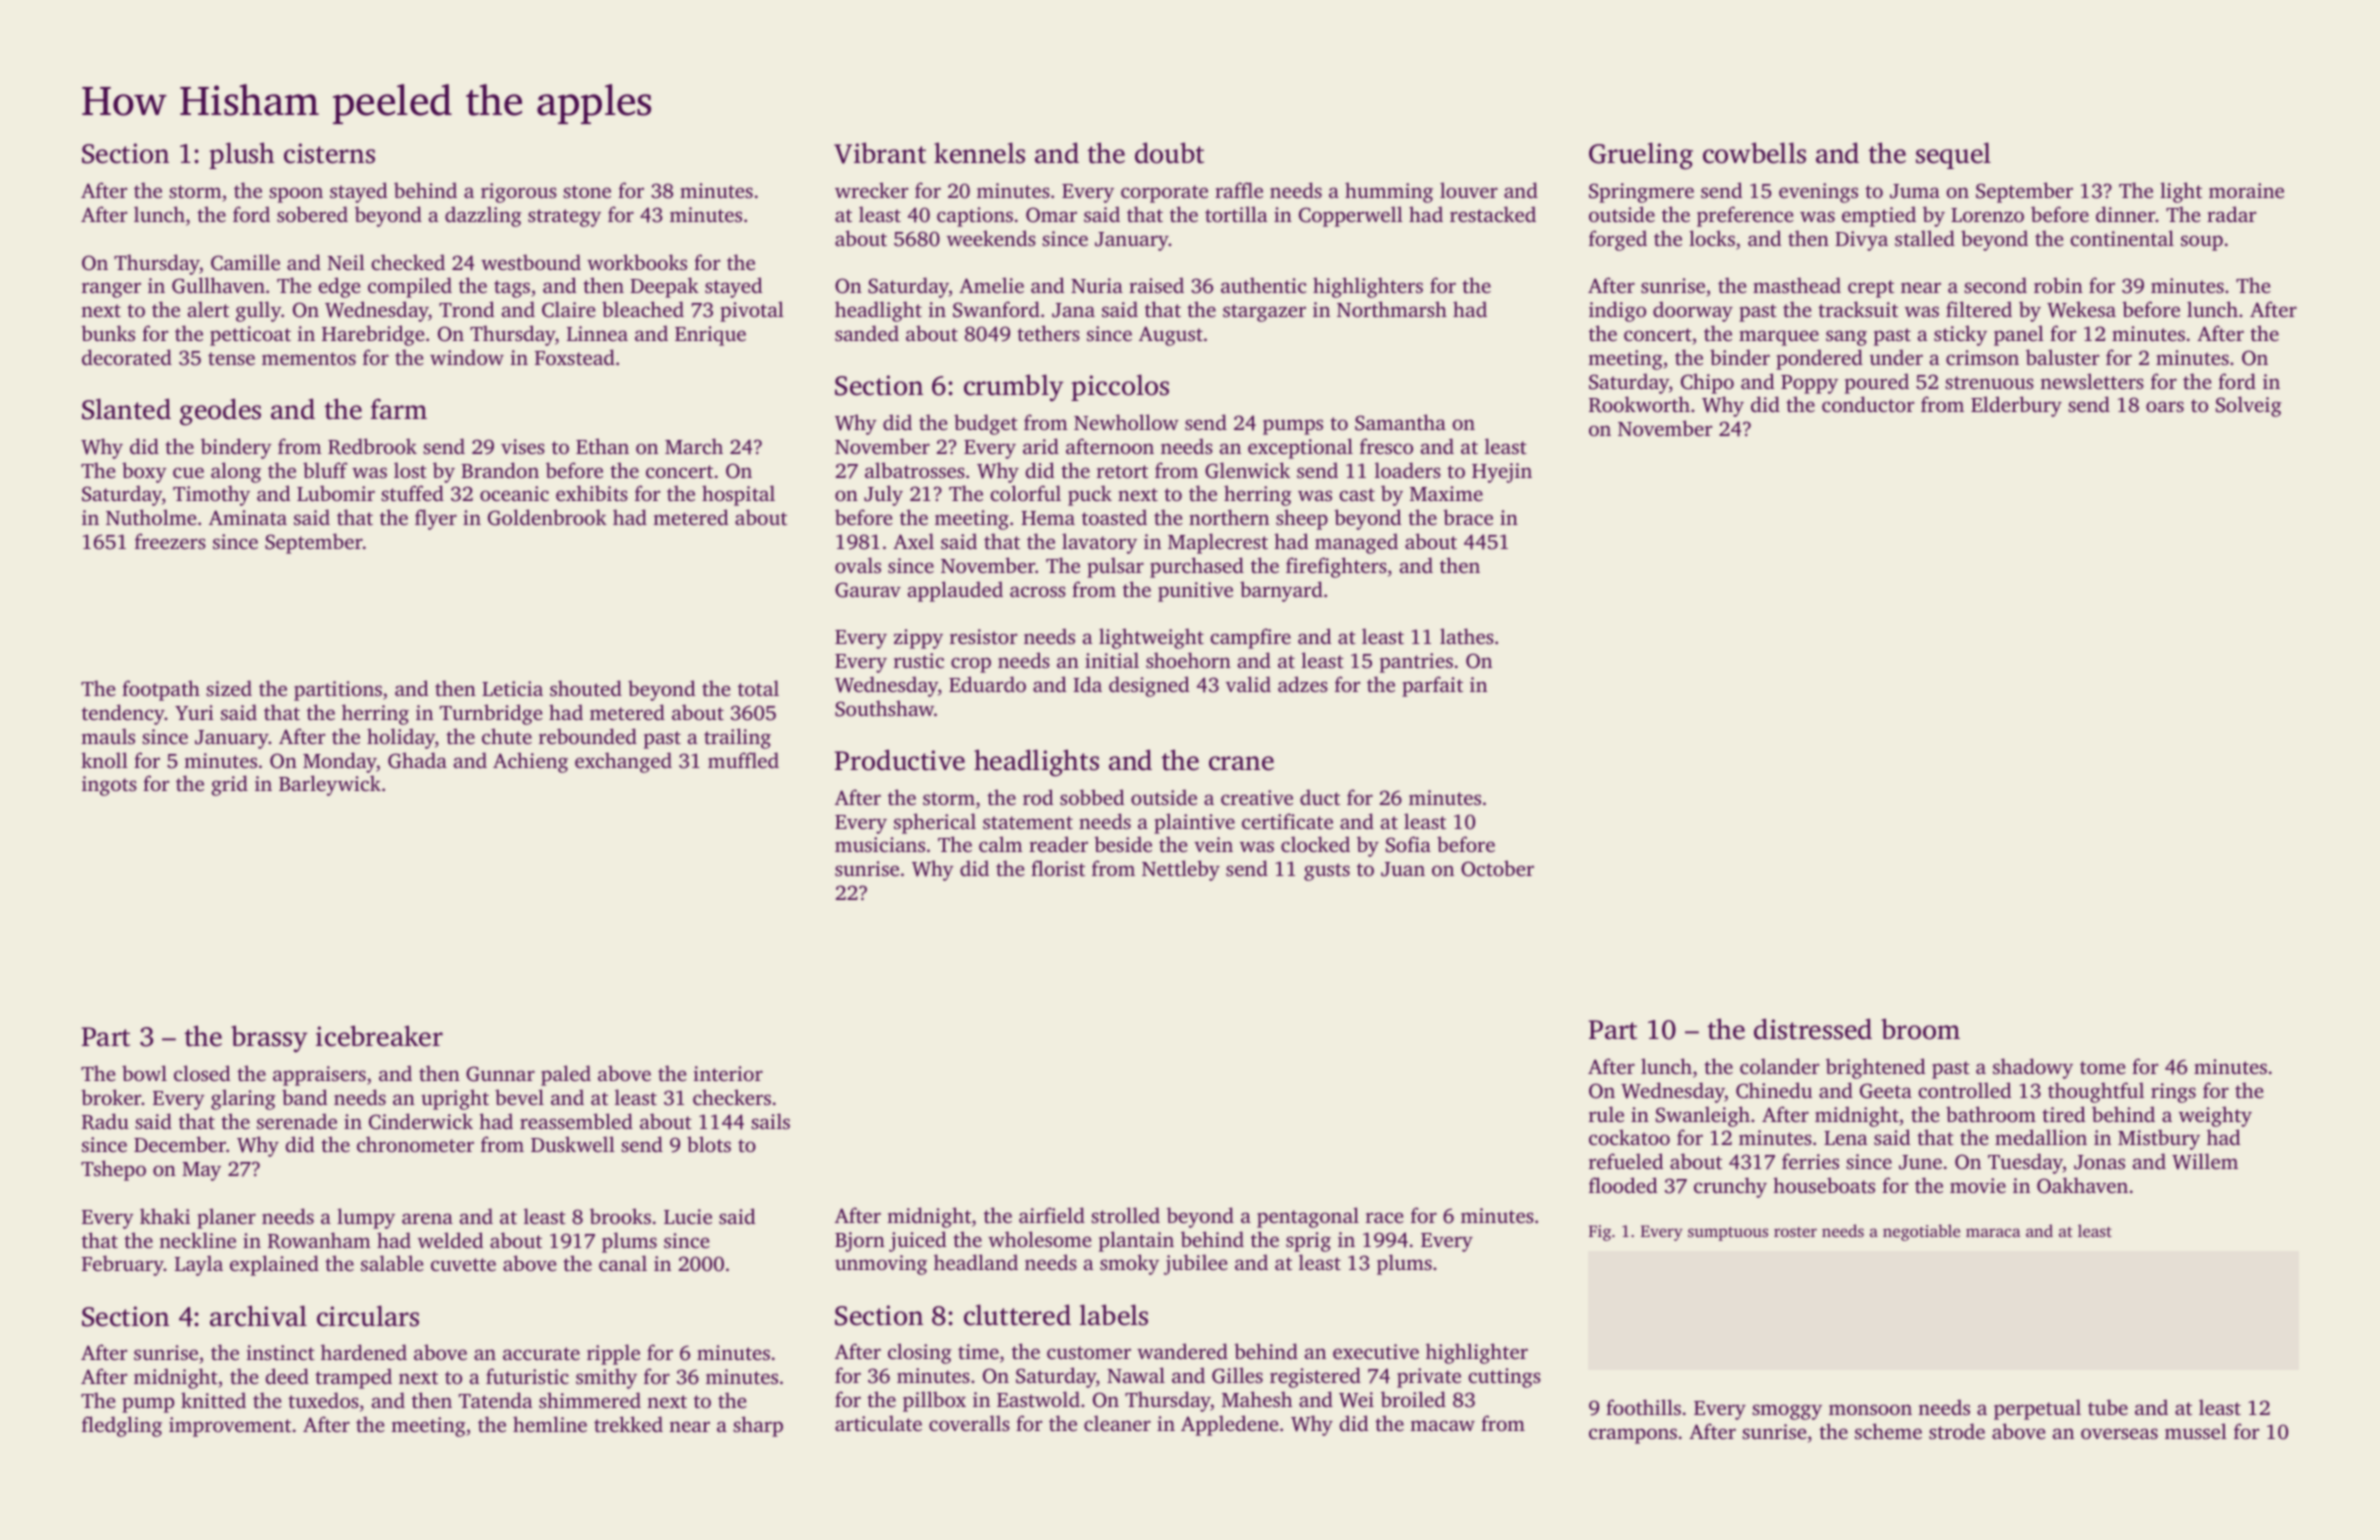 The width and height of the document is (2380, 1540). Describe the element at coordinates (329, 153) in the document. I see `cisterns` at that location.
